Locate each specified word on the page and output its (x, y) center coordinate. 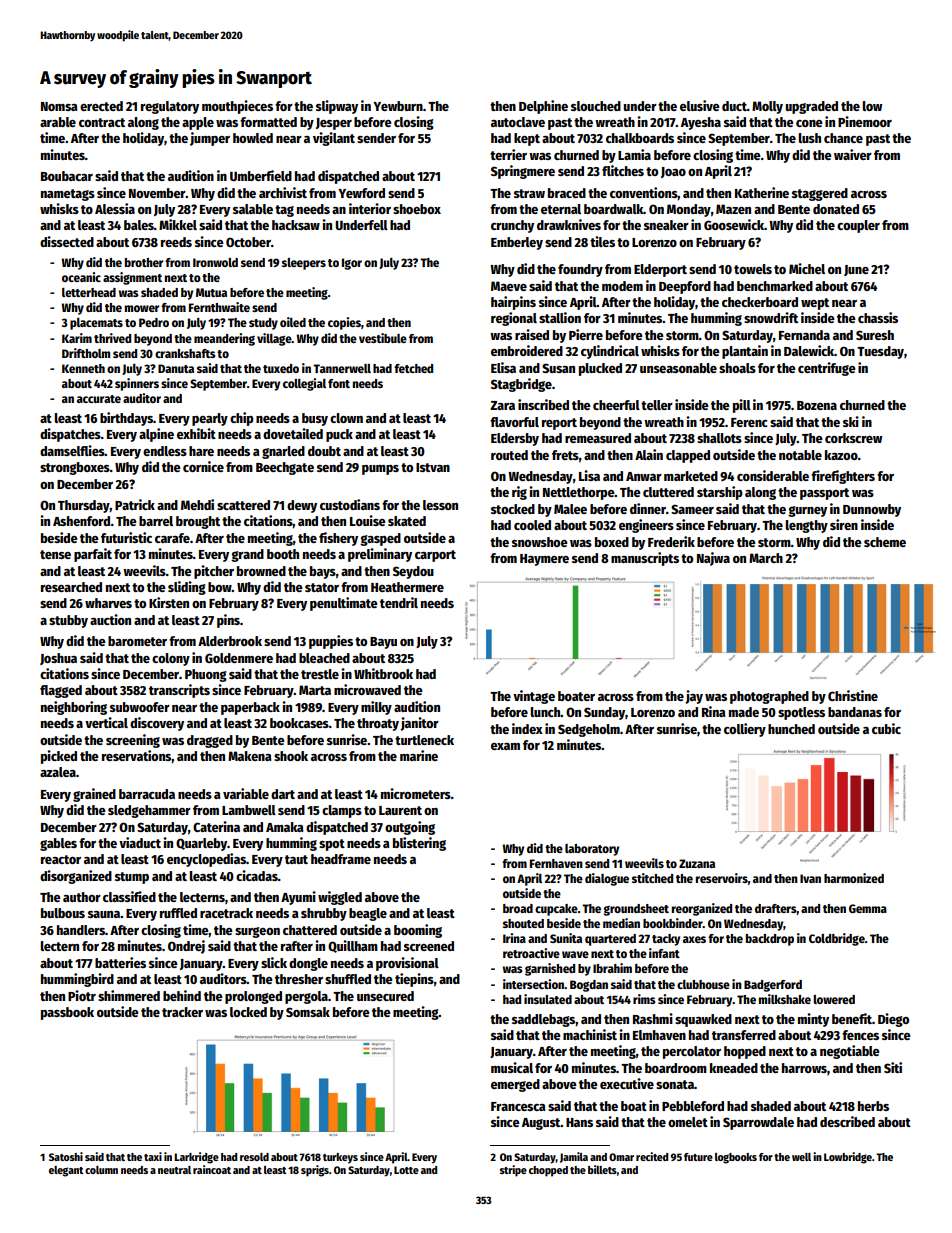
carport (435, 556)
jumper (210, 139)
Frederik (671, 541)
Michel (807, 268)
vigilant (334, 139)
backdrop (770, 940)
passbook (67, 1013)
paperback (250, 708)
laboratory (592, 850)
